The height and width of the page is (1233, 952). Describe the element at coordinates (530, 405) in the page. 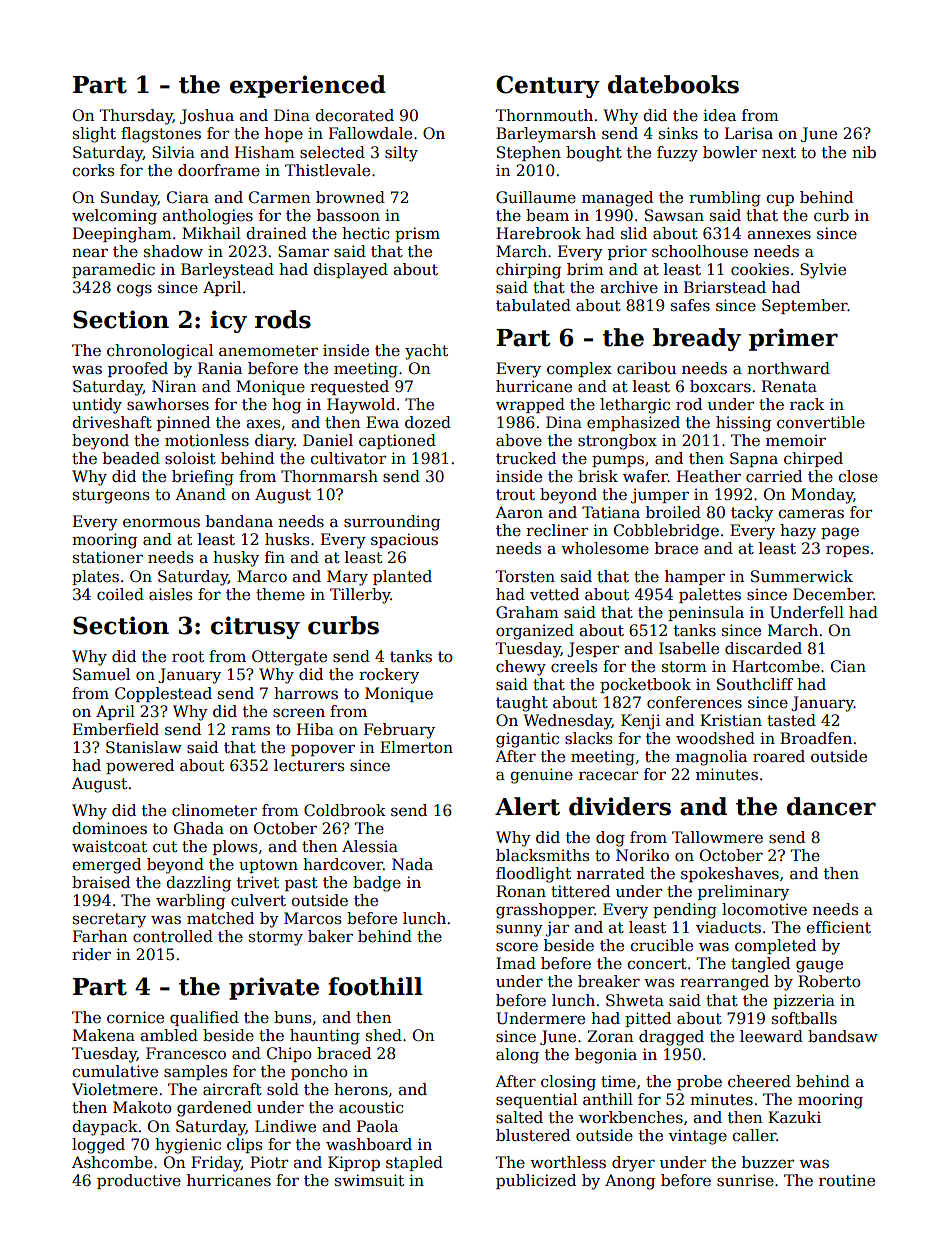

I see `wrapped` at that location.
